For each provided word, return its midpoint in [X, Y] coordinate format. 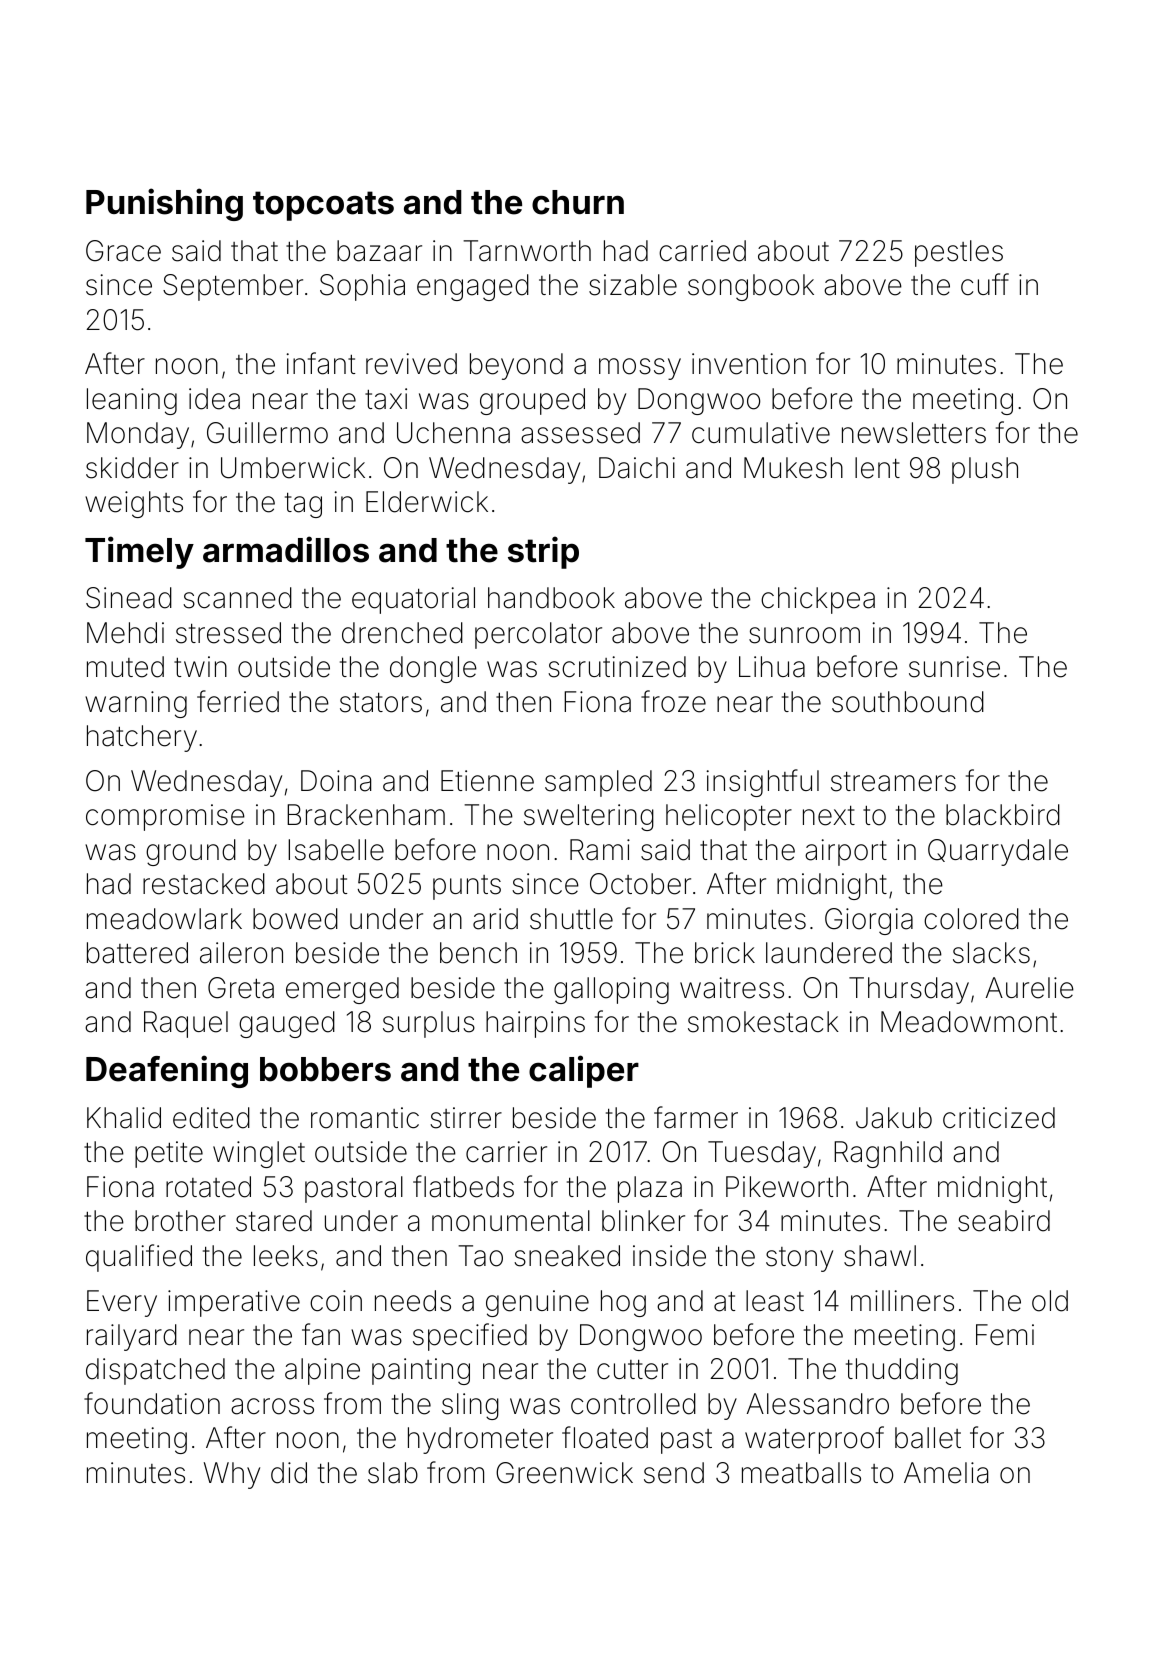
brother [180, 1221]
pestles [959, 253]
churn [578, 202]
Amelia [946, 1473]
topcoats [323, 206]
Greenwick [564, 1473]
